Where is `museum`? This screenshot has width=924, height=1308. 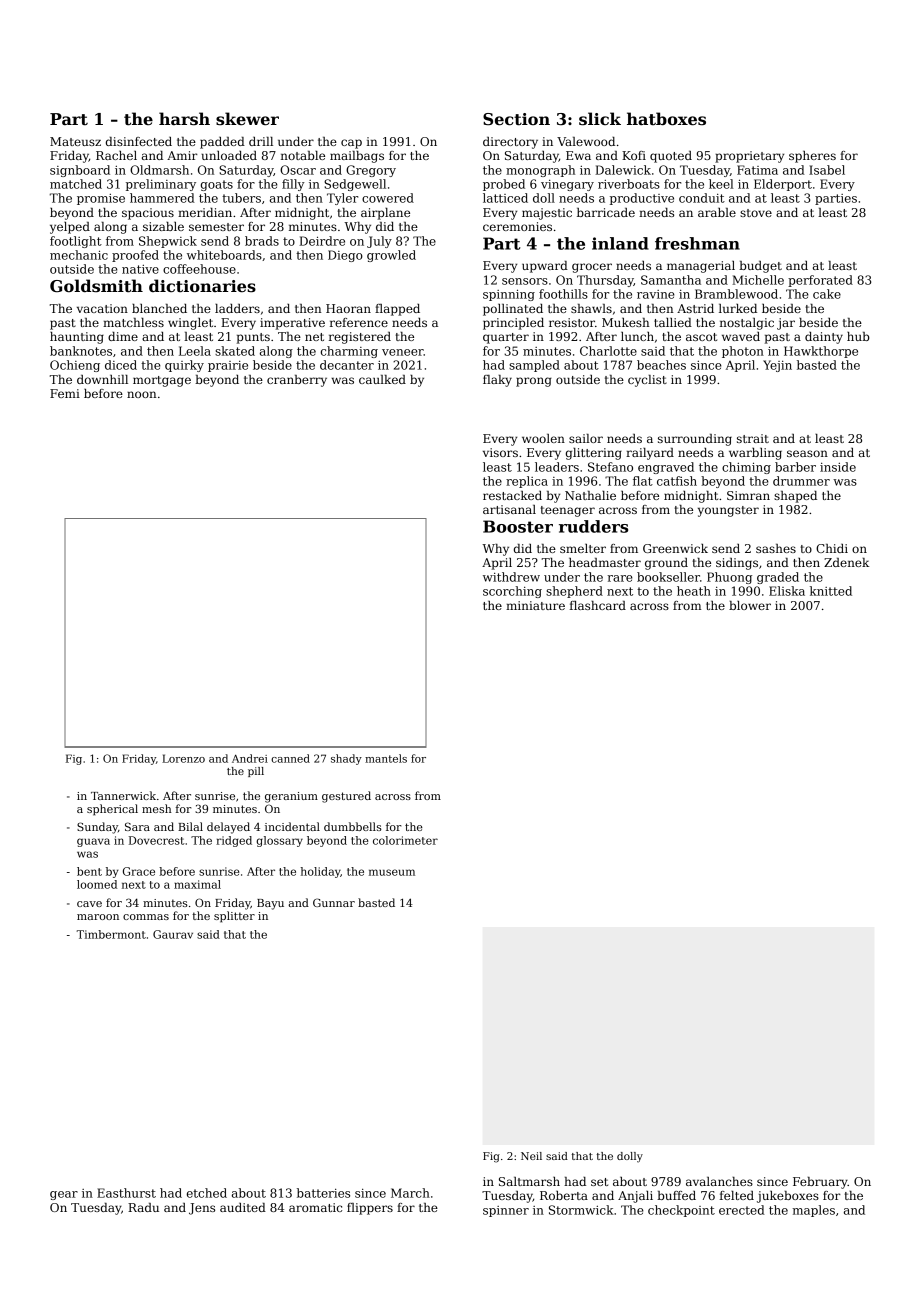 museum is located at coordinates (392, 872).
